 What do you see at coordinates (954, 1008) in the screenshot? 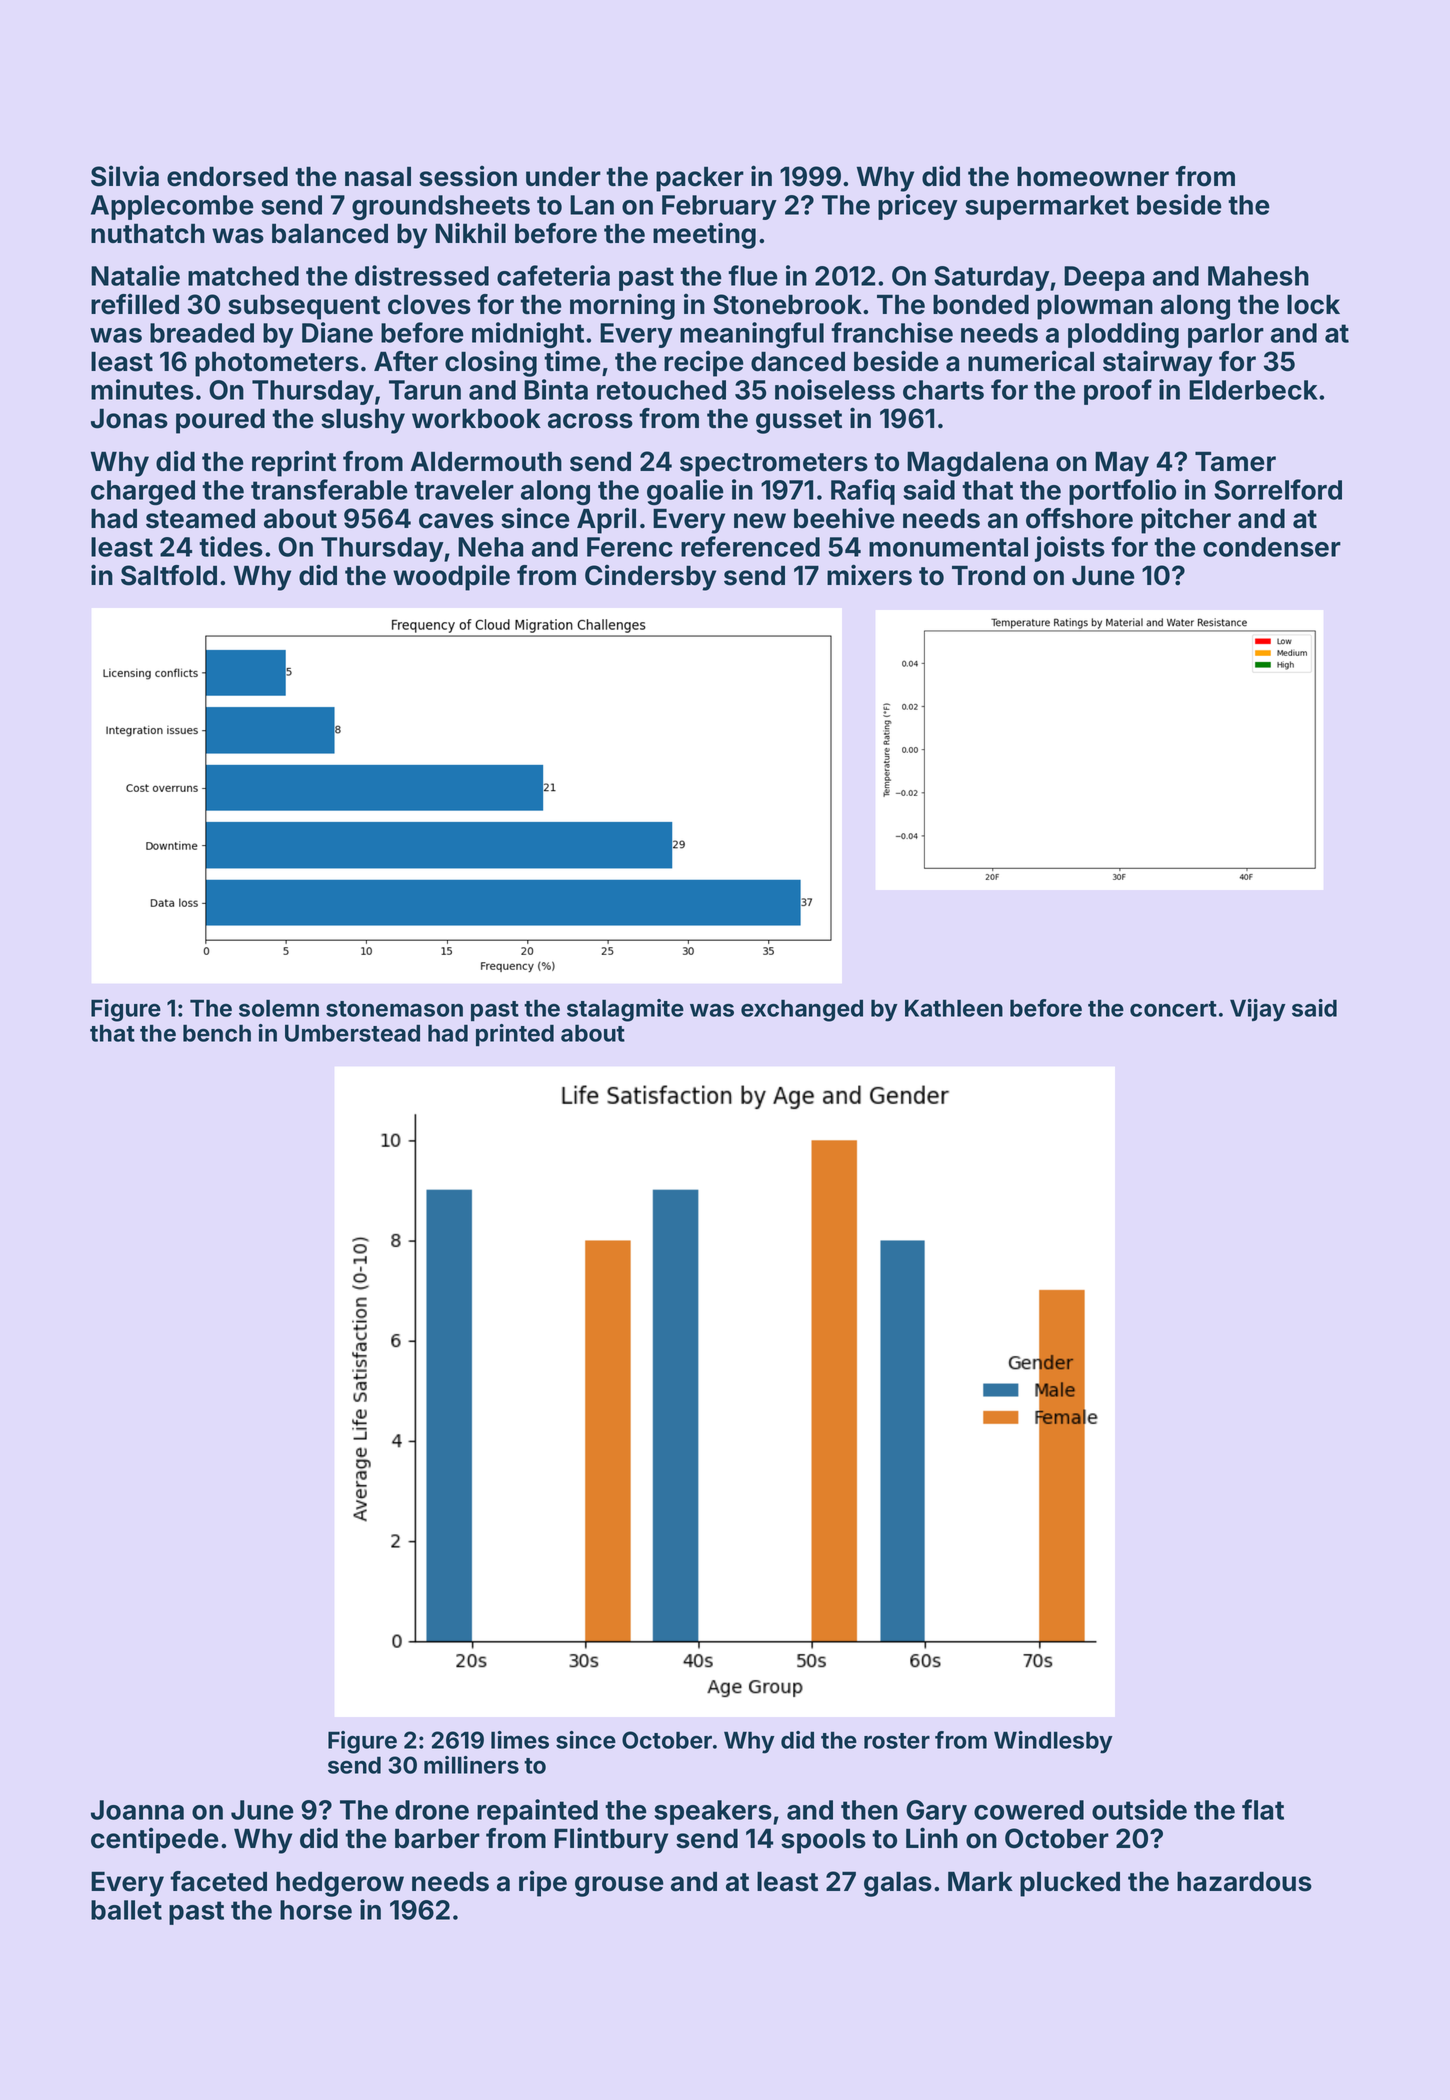
I see `Kathleen` at bounding box center [954, 1008].
